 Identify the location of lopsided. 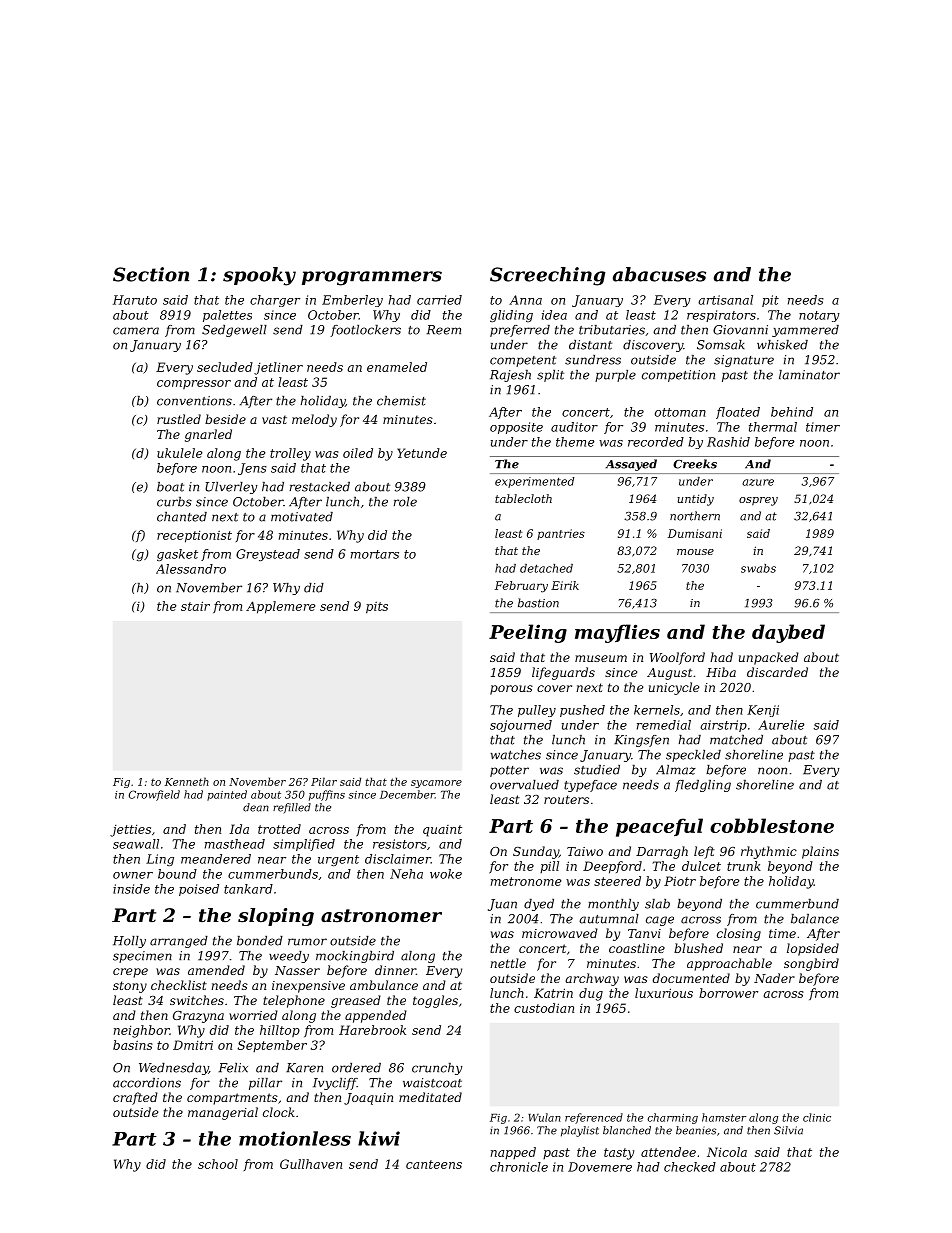
(813, 949).
